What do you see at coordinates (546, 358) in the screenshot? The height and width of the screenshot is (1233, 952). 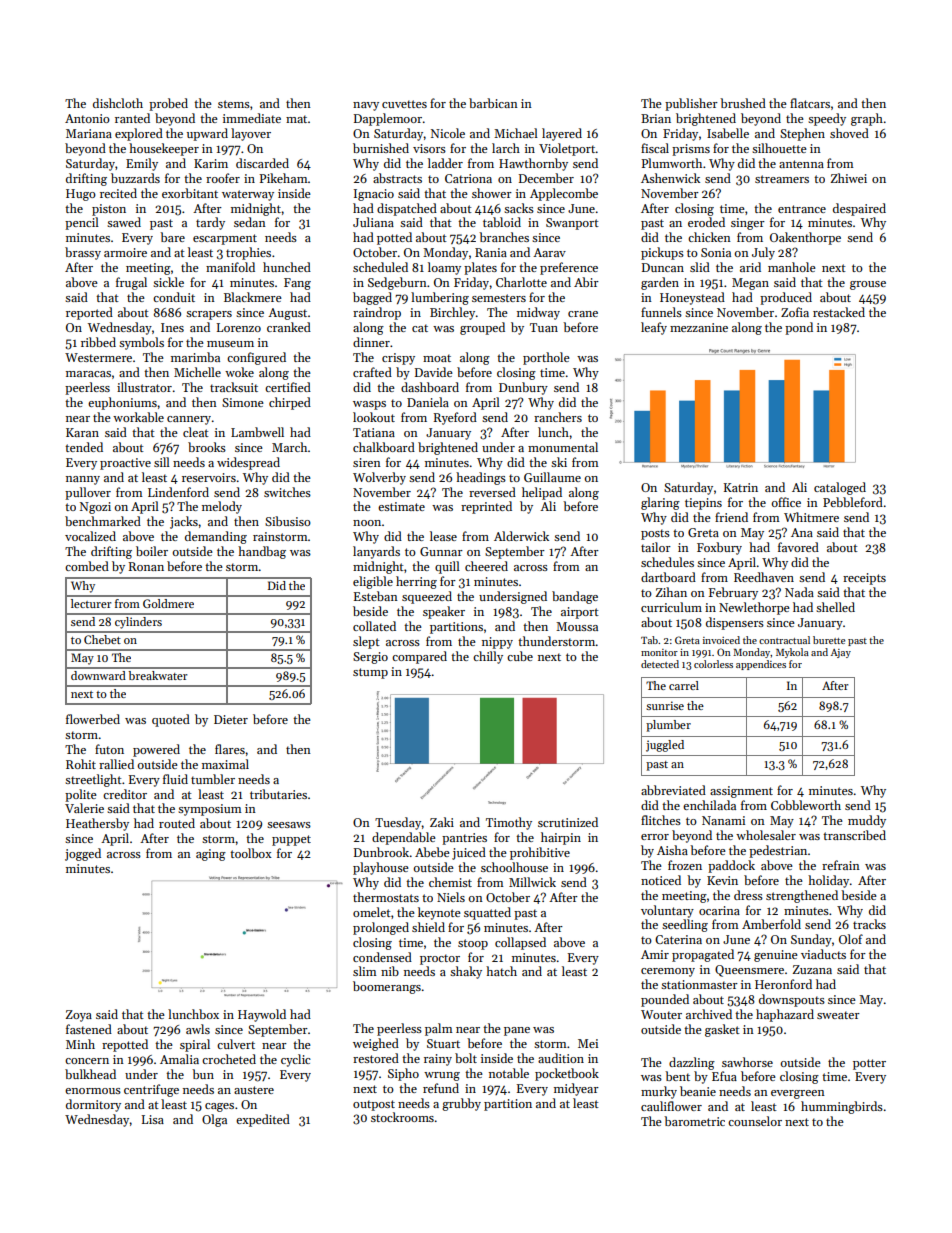 I see `porthole` at bounding box center [546, 358].
